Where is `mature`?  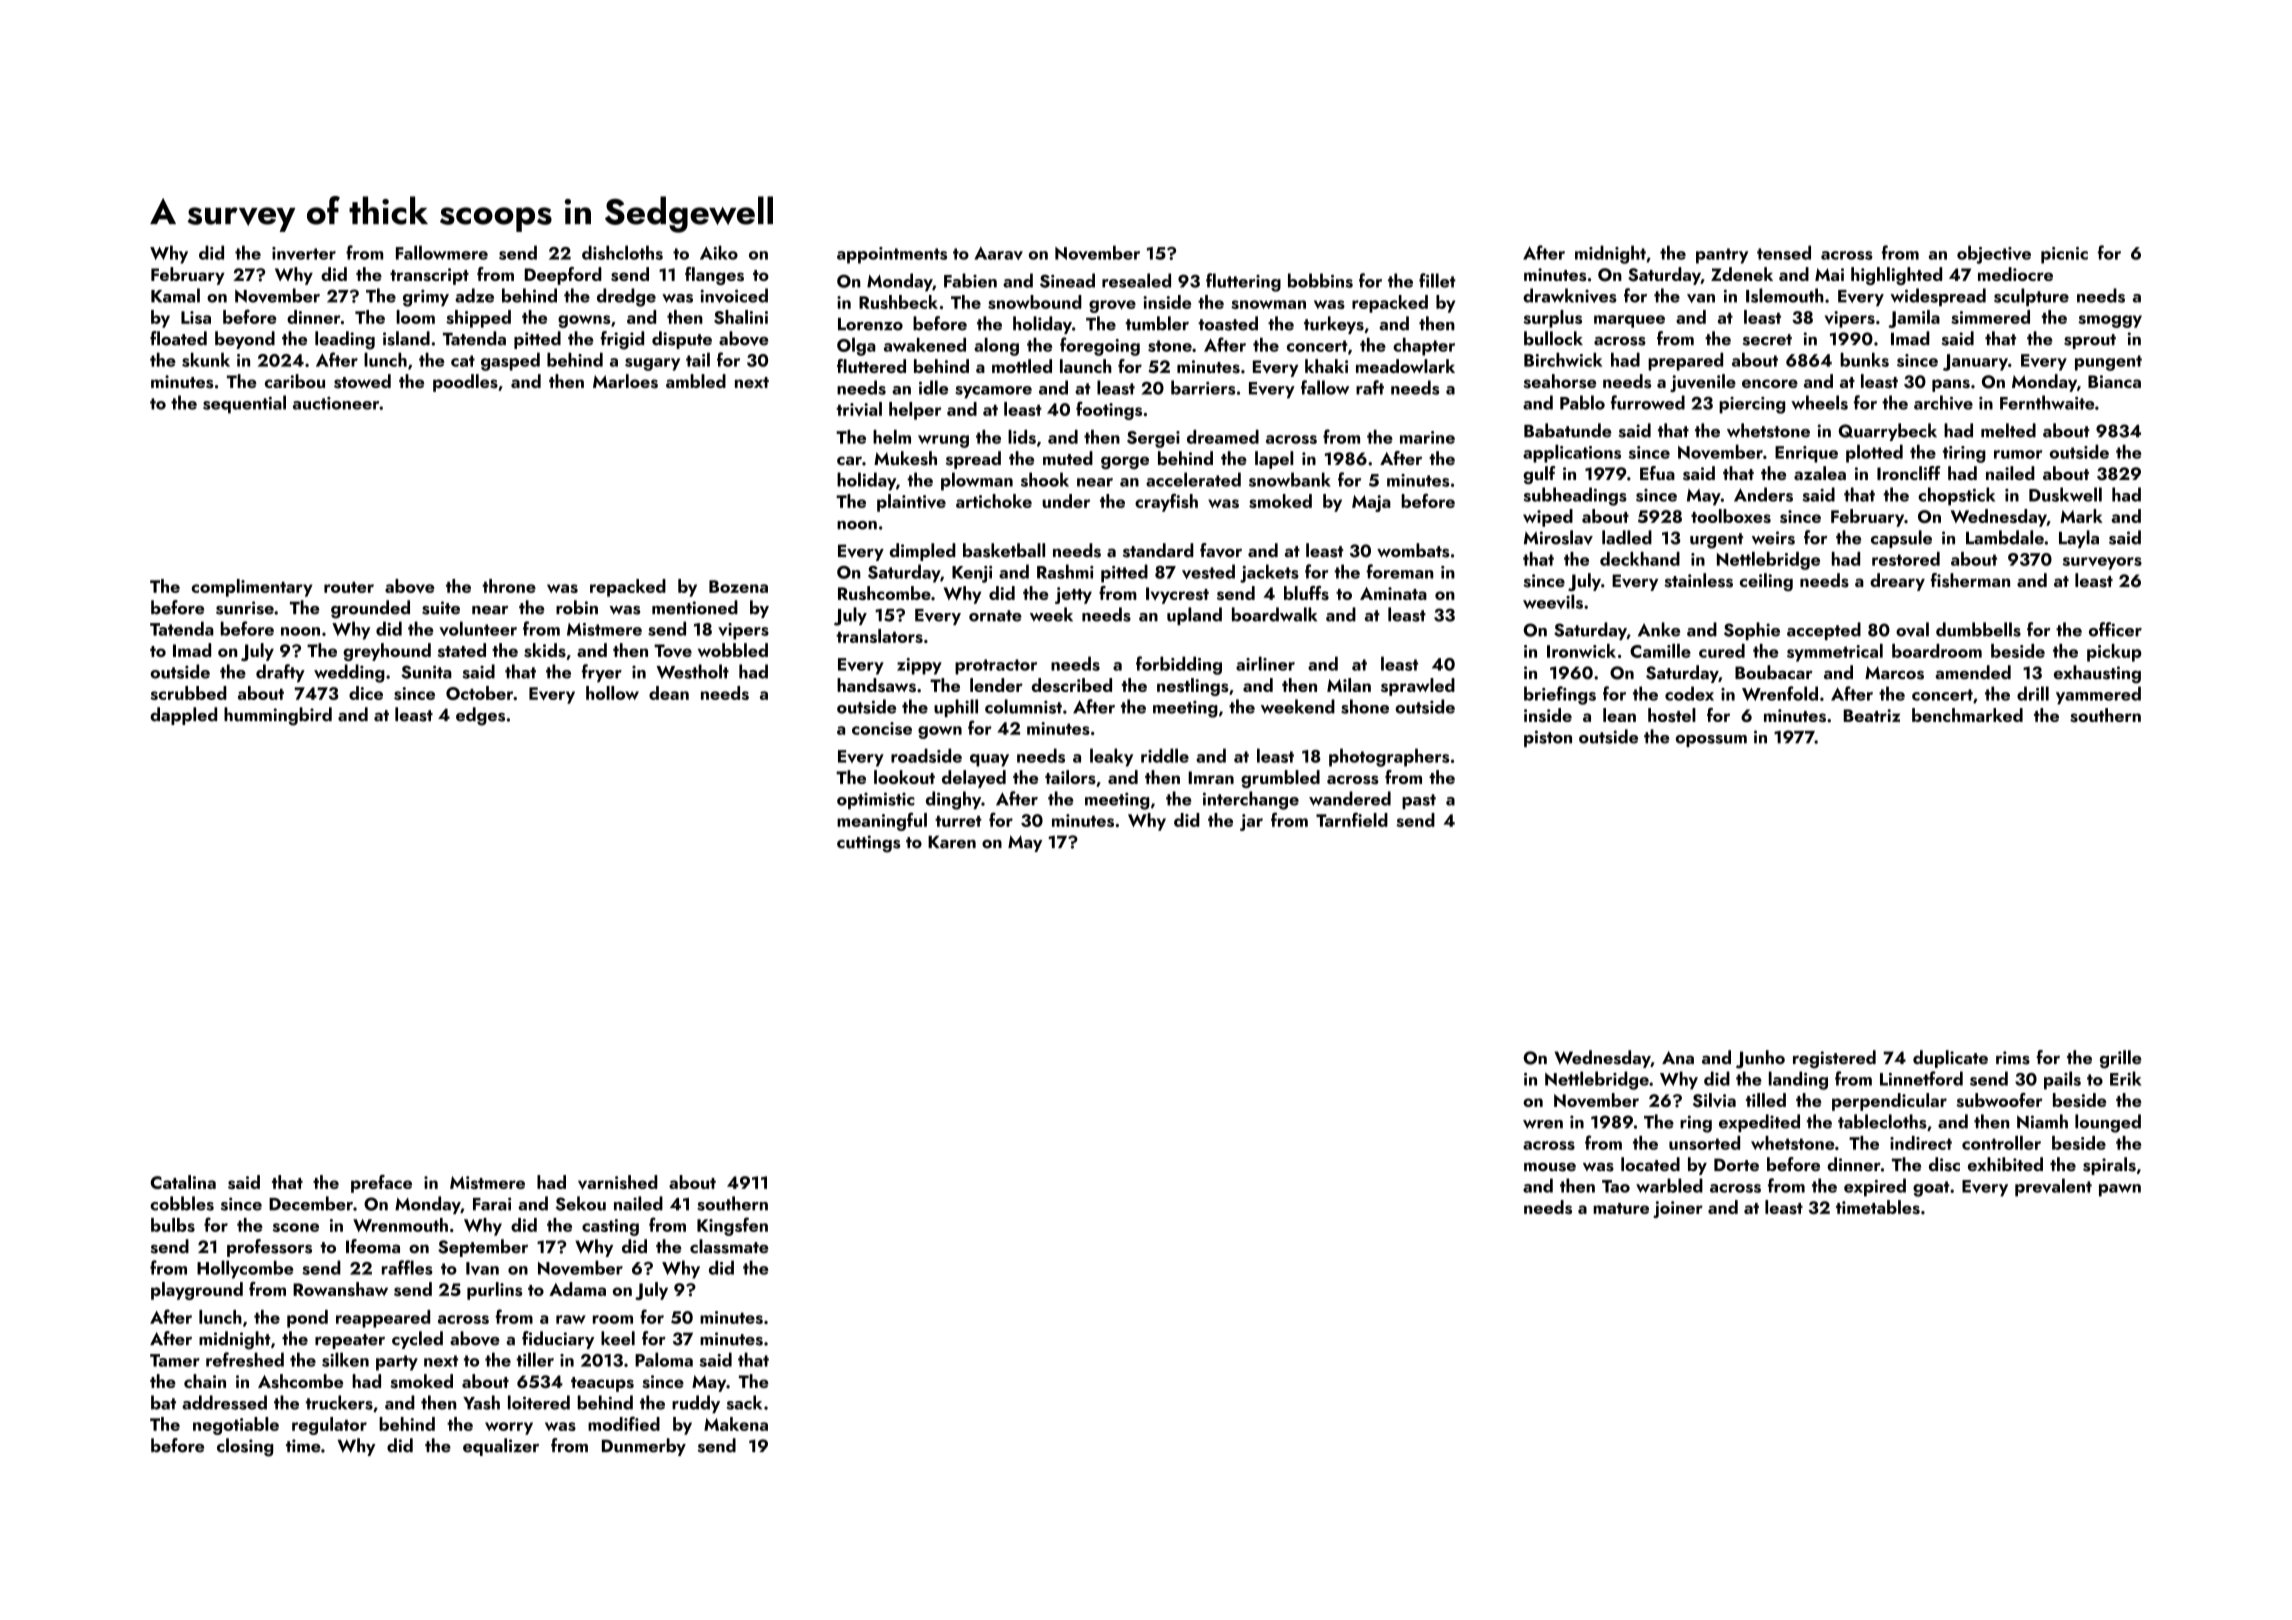 mature is located at coordinates (1621, 1208).
